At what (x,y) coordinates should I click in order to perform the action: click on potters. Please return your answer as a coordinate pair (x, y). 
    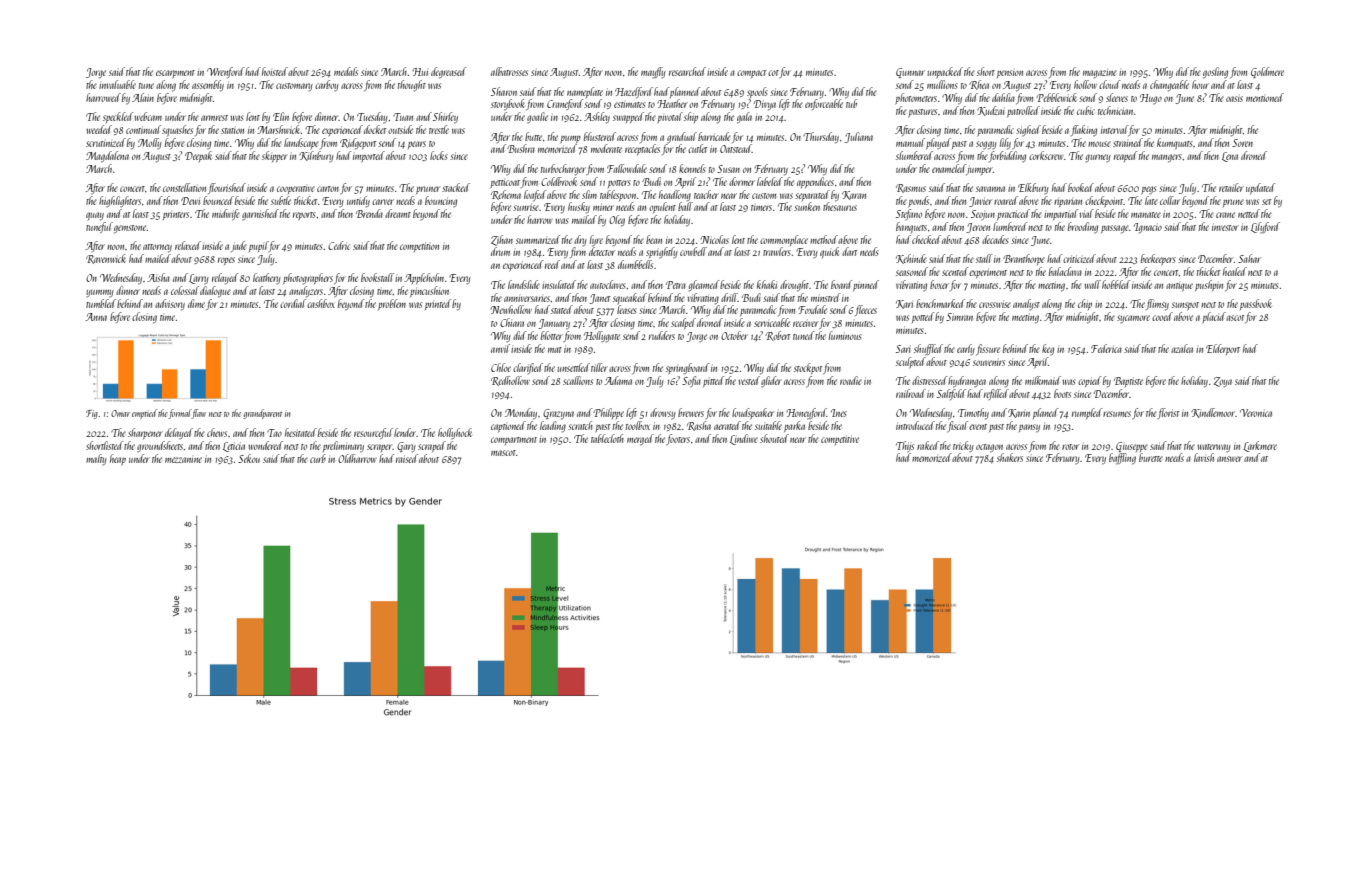
    Looking at the image, I should click on (619, 184).
